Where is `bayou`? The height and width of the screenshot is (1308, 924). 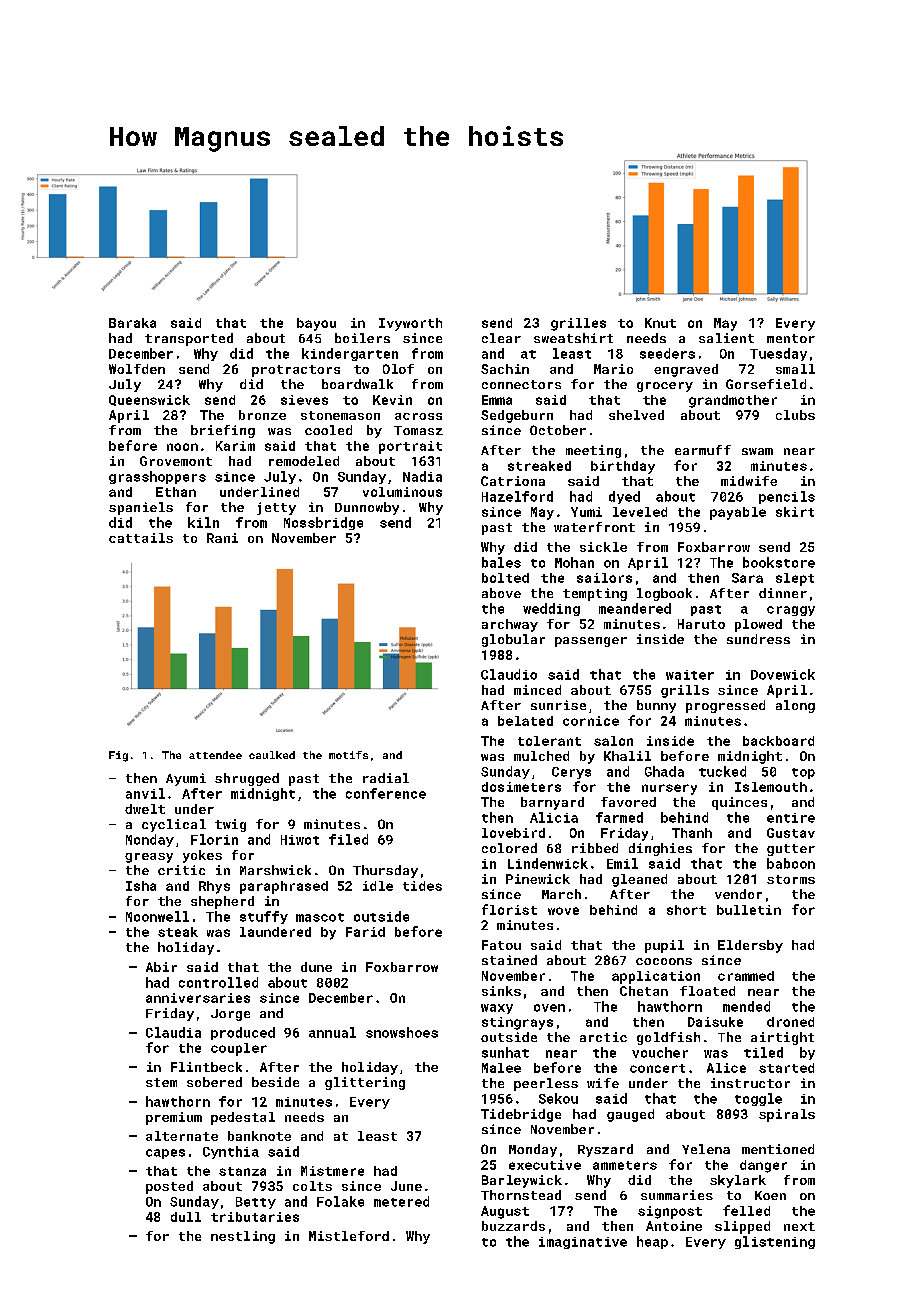
bayou is located at coordinates (316, 324).
